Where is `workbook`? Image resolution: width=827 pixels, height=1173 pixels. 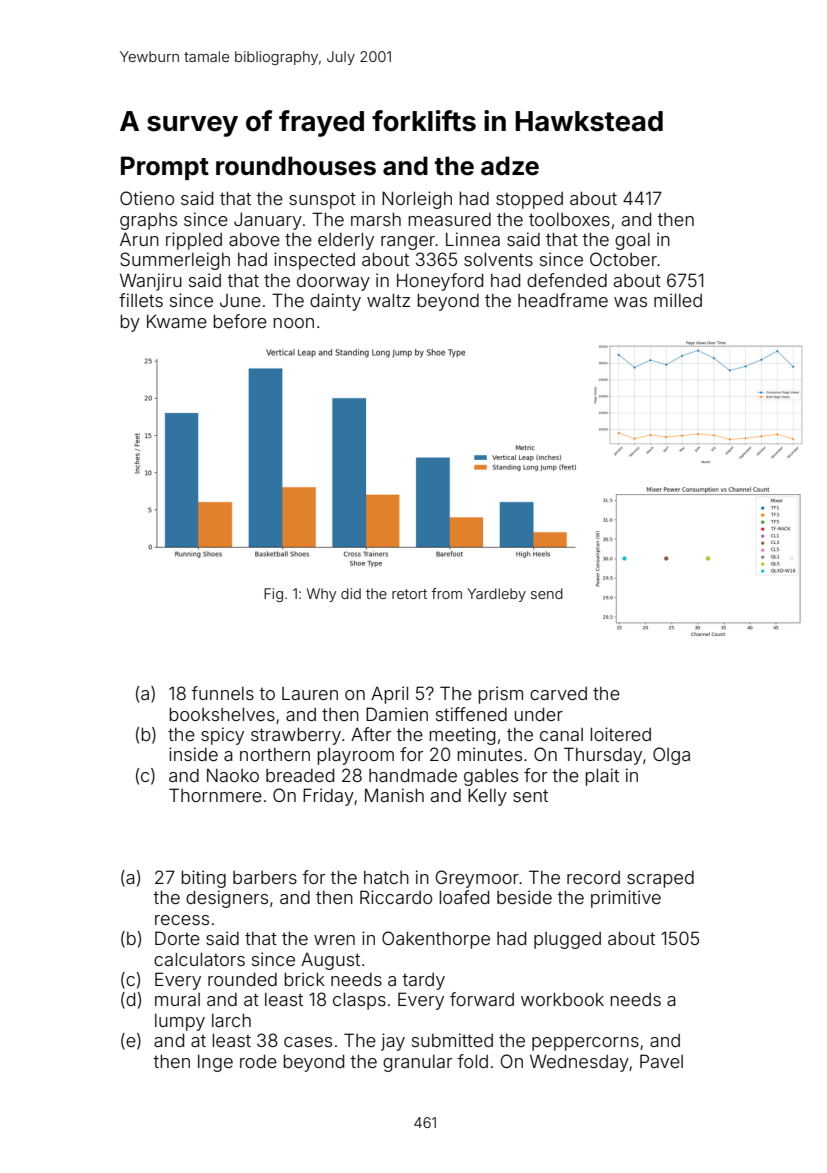
workbook is located at coordinates (562, 999).
